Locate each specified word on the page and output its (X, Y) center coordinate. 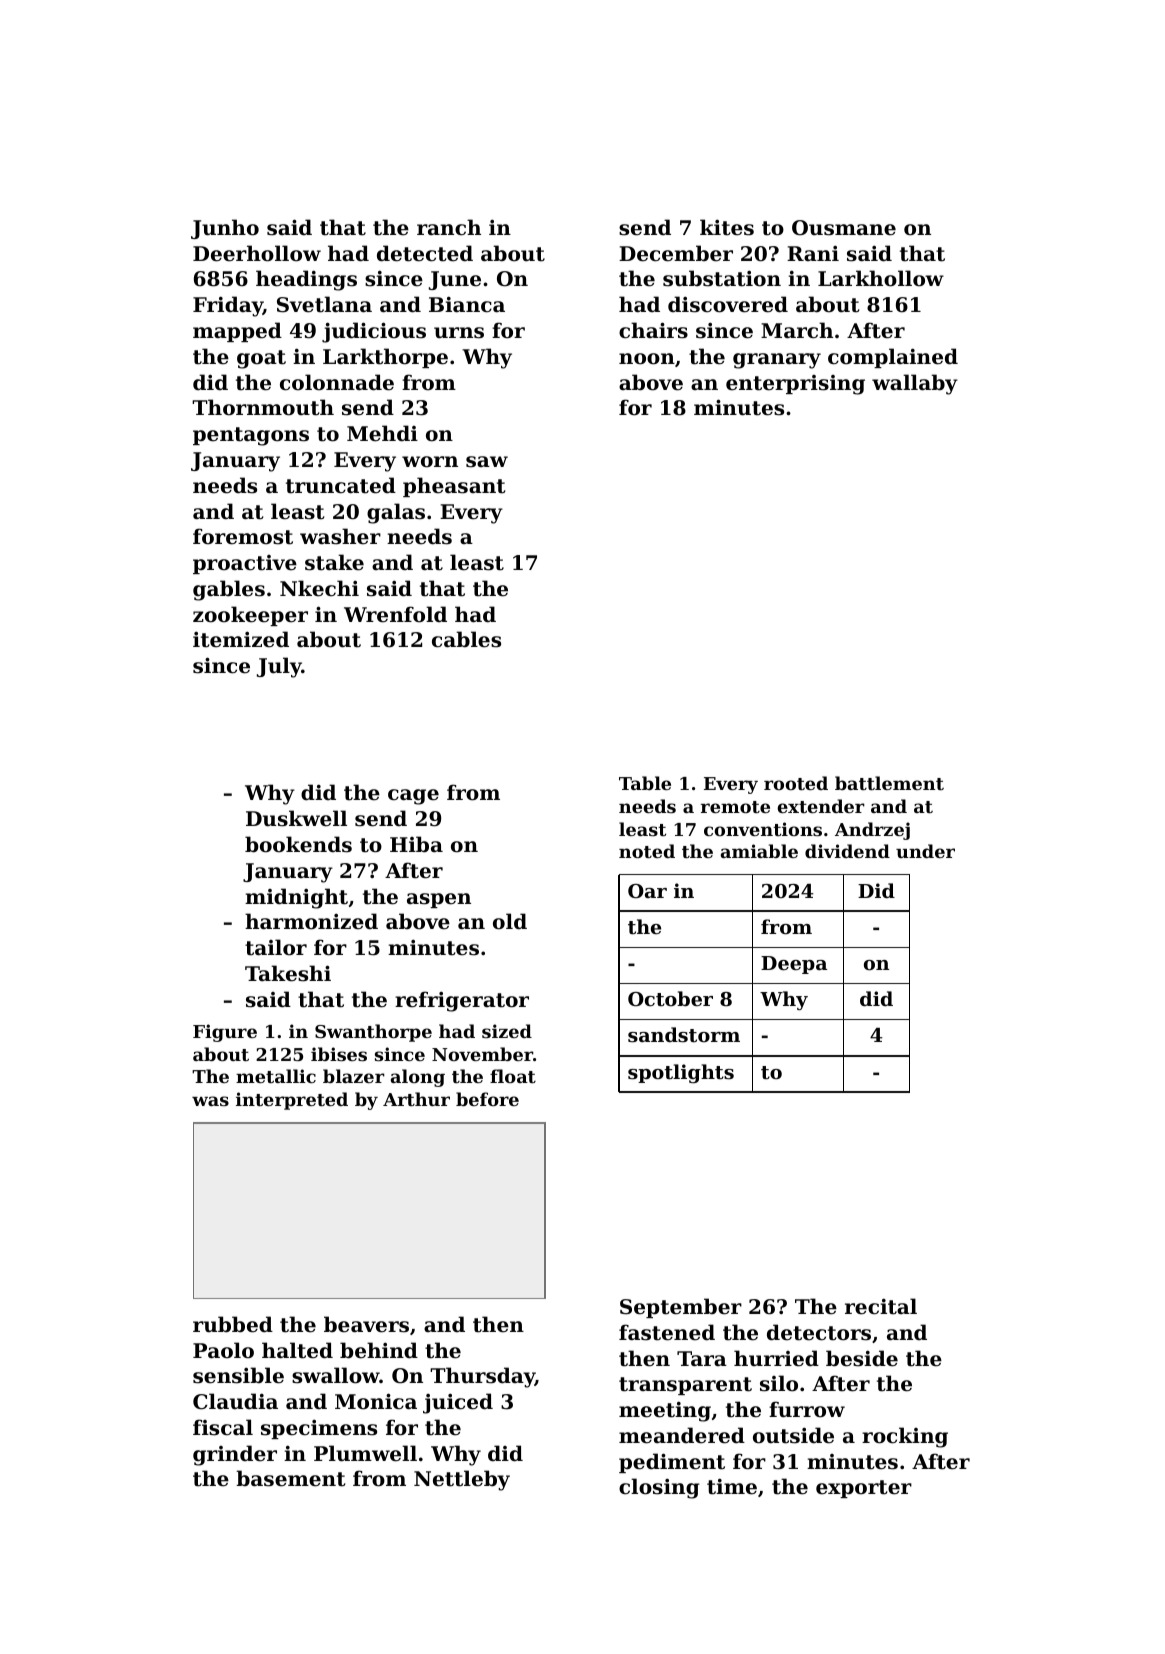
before (487, 1099)
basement (290, 1478)
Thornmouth (263, 407)
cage (413, 797)
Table (645, 783)
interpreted (292, 1101)
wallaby (915, 384)
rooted (796, 783)
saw (487, 462)
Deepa (794, 965)
